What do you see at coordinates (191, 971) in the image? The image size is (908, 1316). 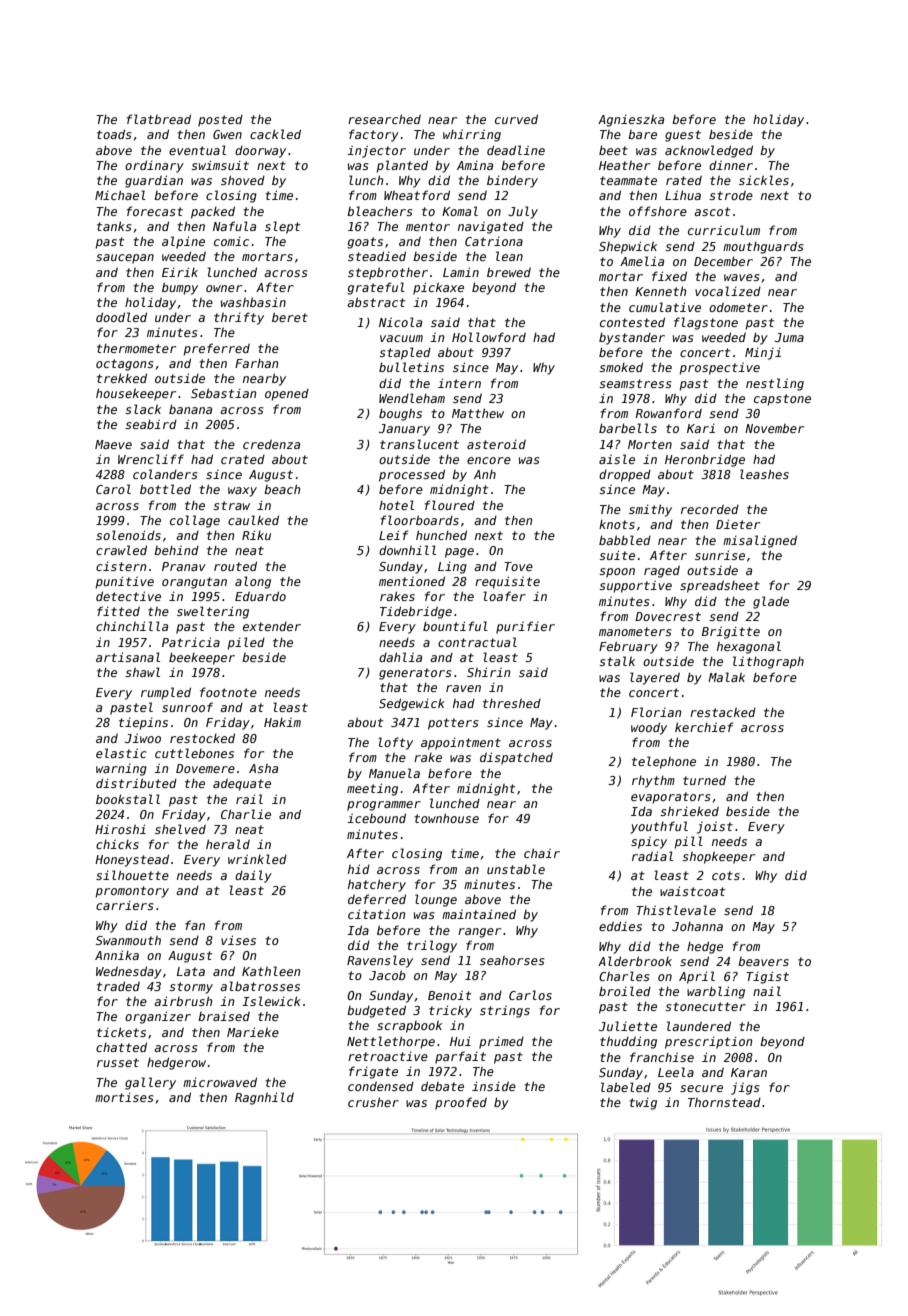 I see `Lata` at bounding box center [191, 971].
